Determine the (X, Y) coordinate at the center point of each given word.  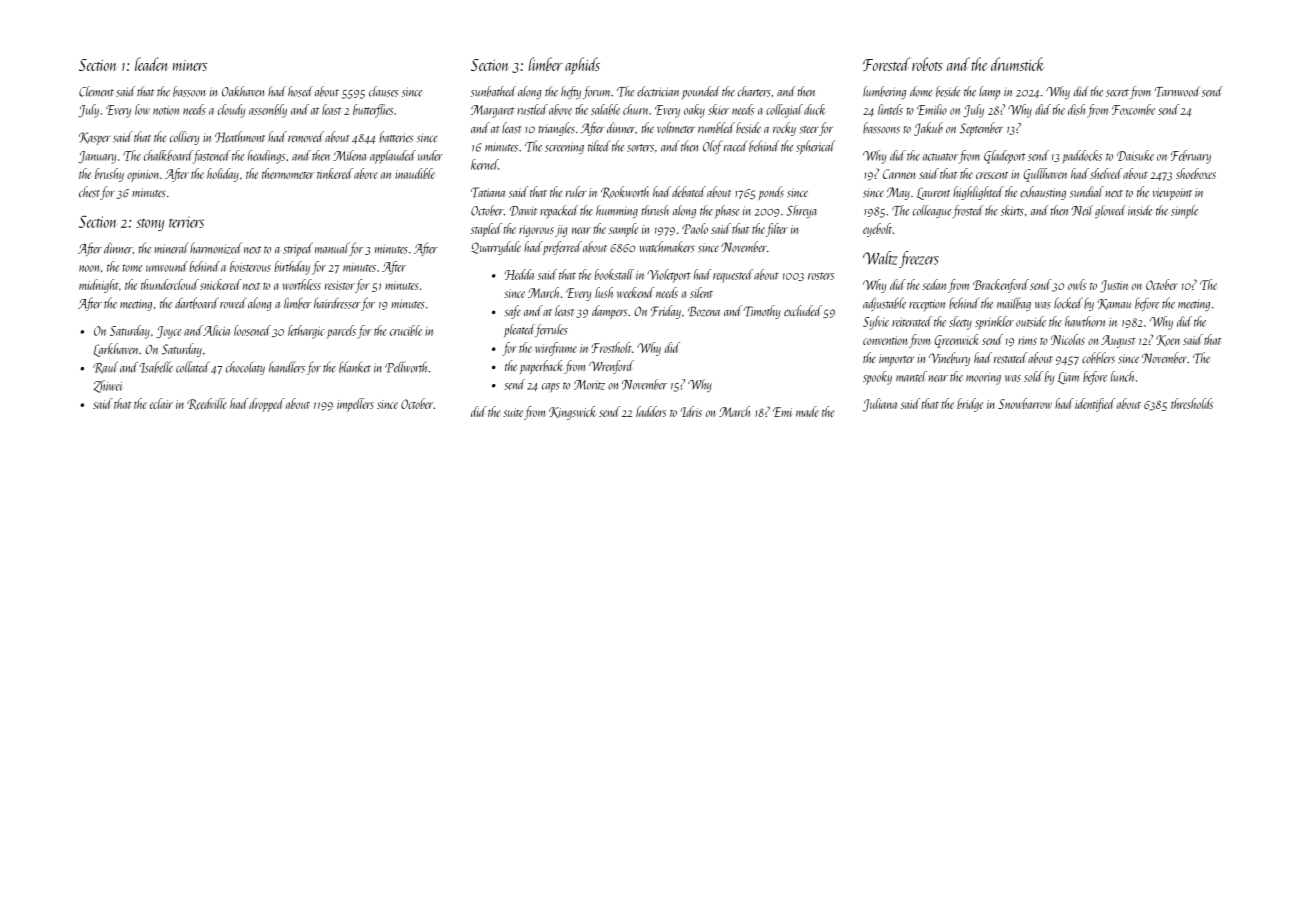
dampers (609, 312)
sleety (960, 323)
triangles (556, 129)
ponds (771, 193)
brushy (109, 175)
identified (1095, 405)
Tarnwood (1177, 91)
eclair (161, 403)
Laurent (933, 193)
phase (727, 211)
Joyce (168, 332)
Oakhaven (243, 91)
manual (332, 248)
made (807, 411)
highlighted (978, 193)
